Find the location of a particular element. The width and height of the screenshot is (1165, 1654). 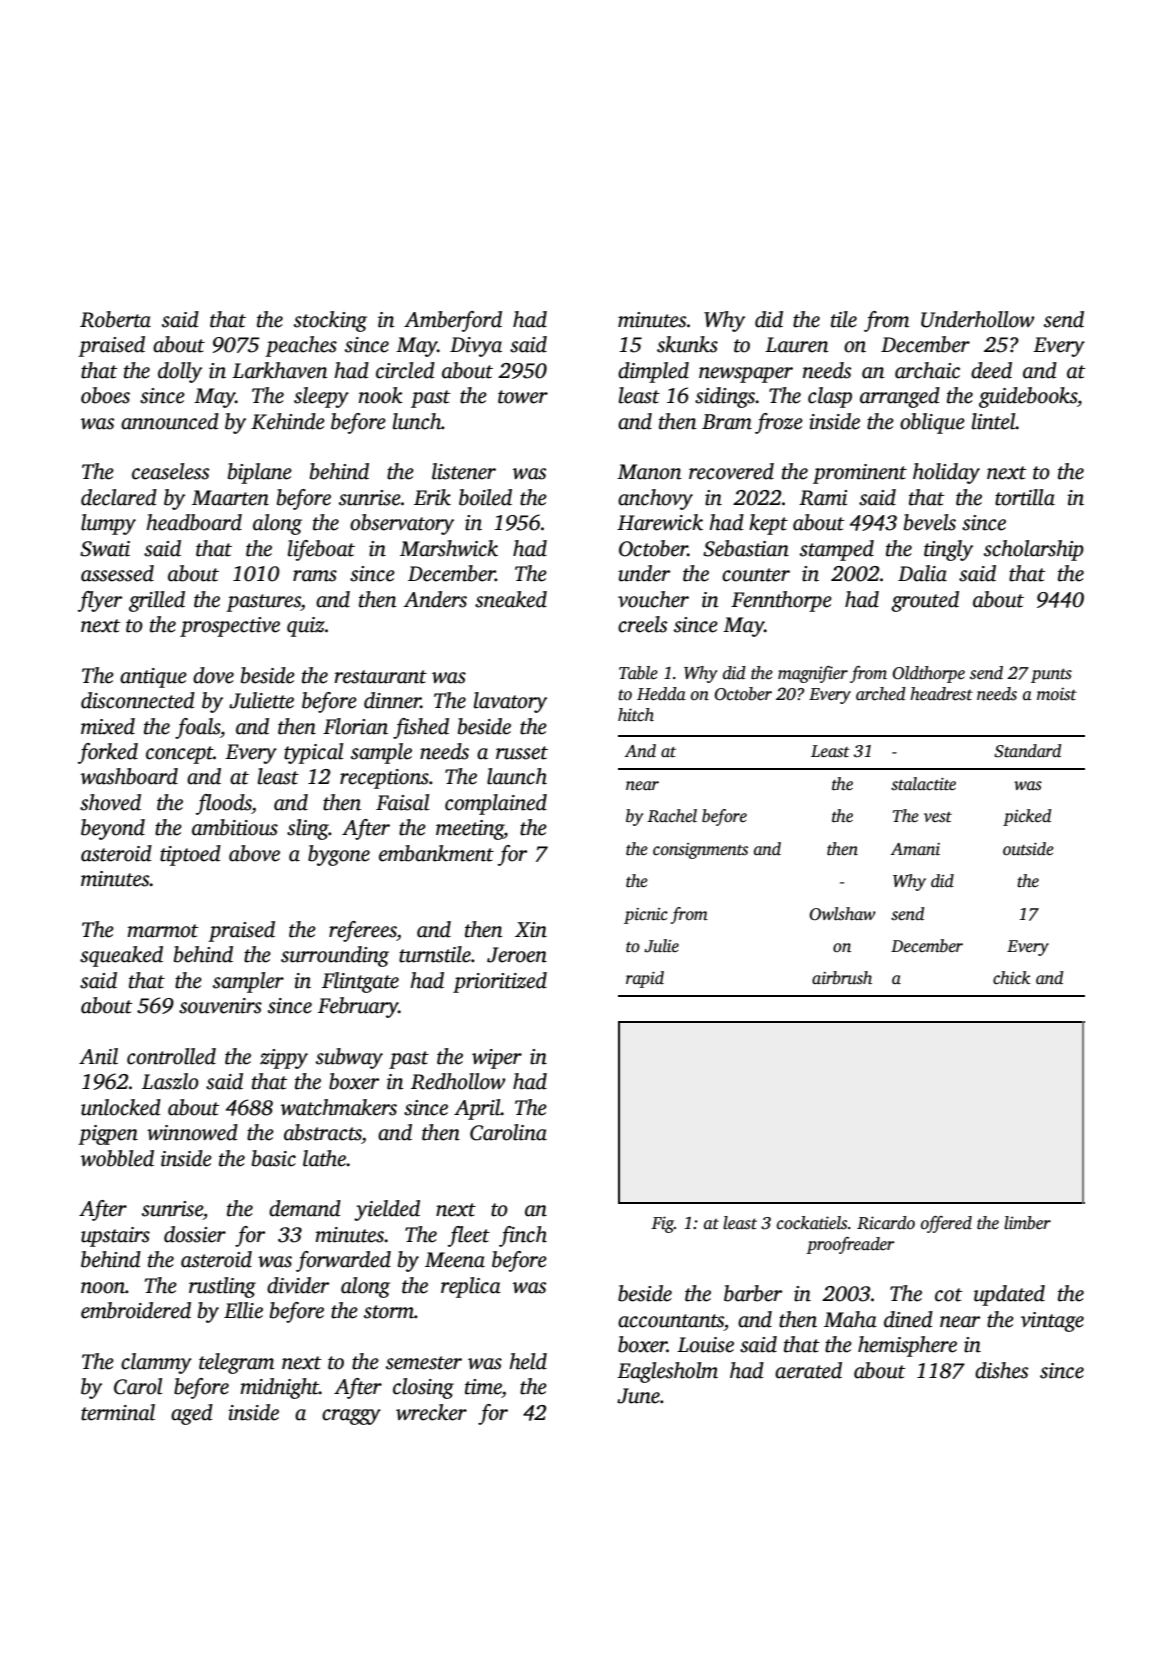

Faisal is located at coordinates (402, 802).
